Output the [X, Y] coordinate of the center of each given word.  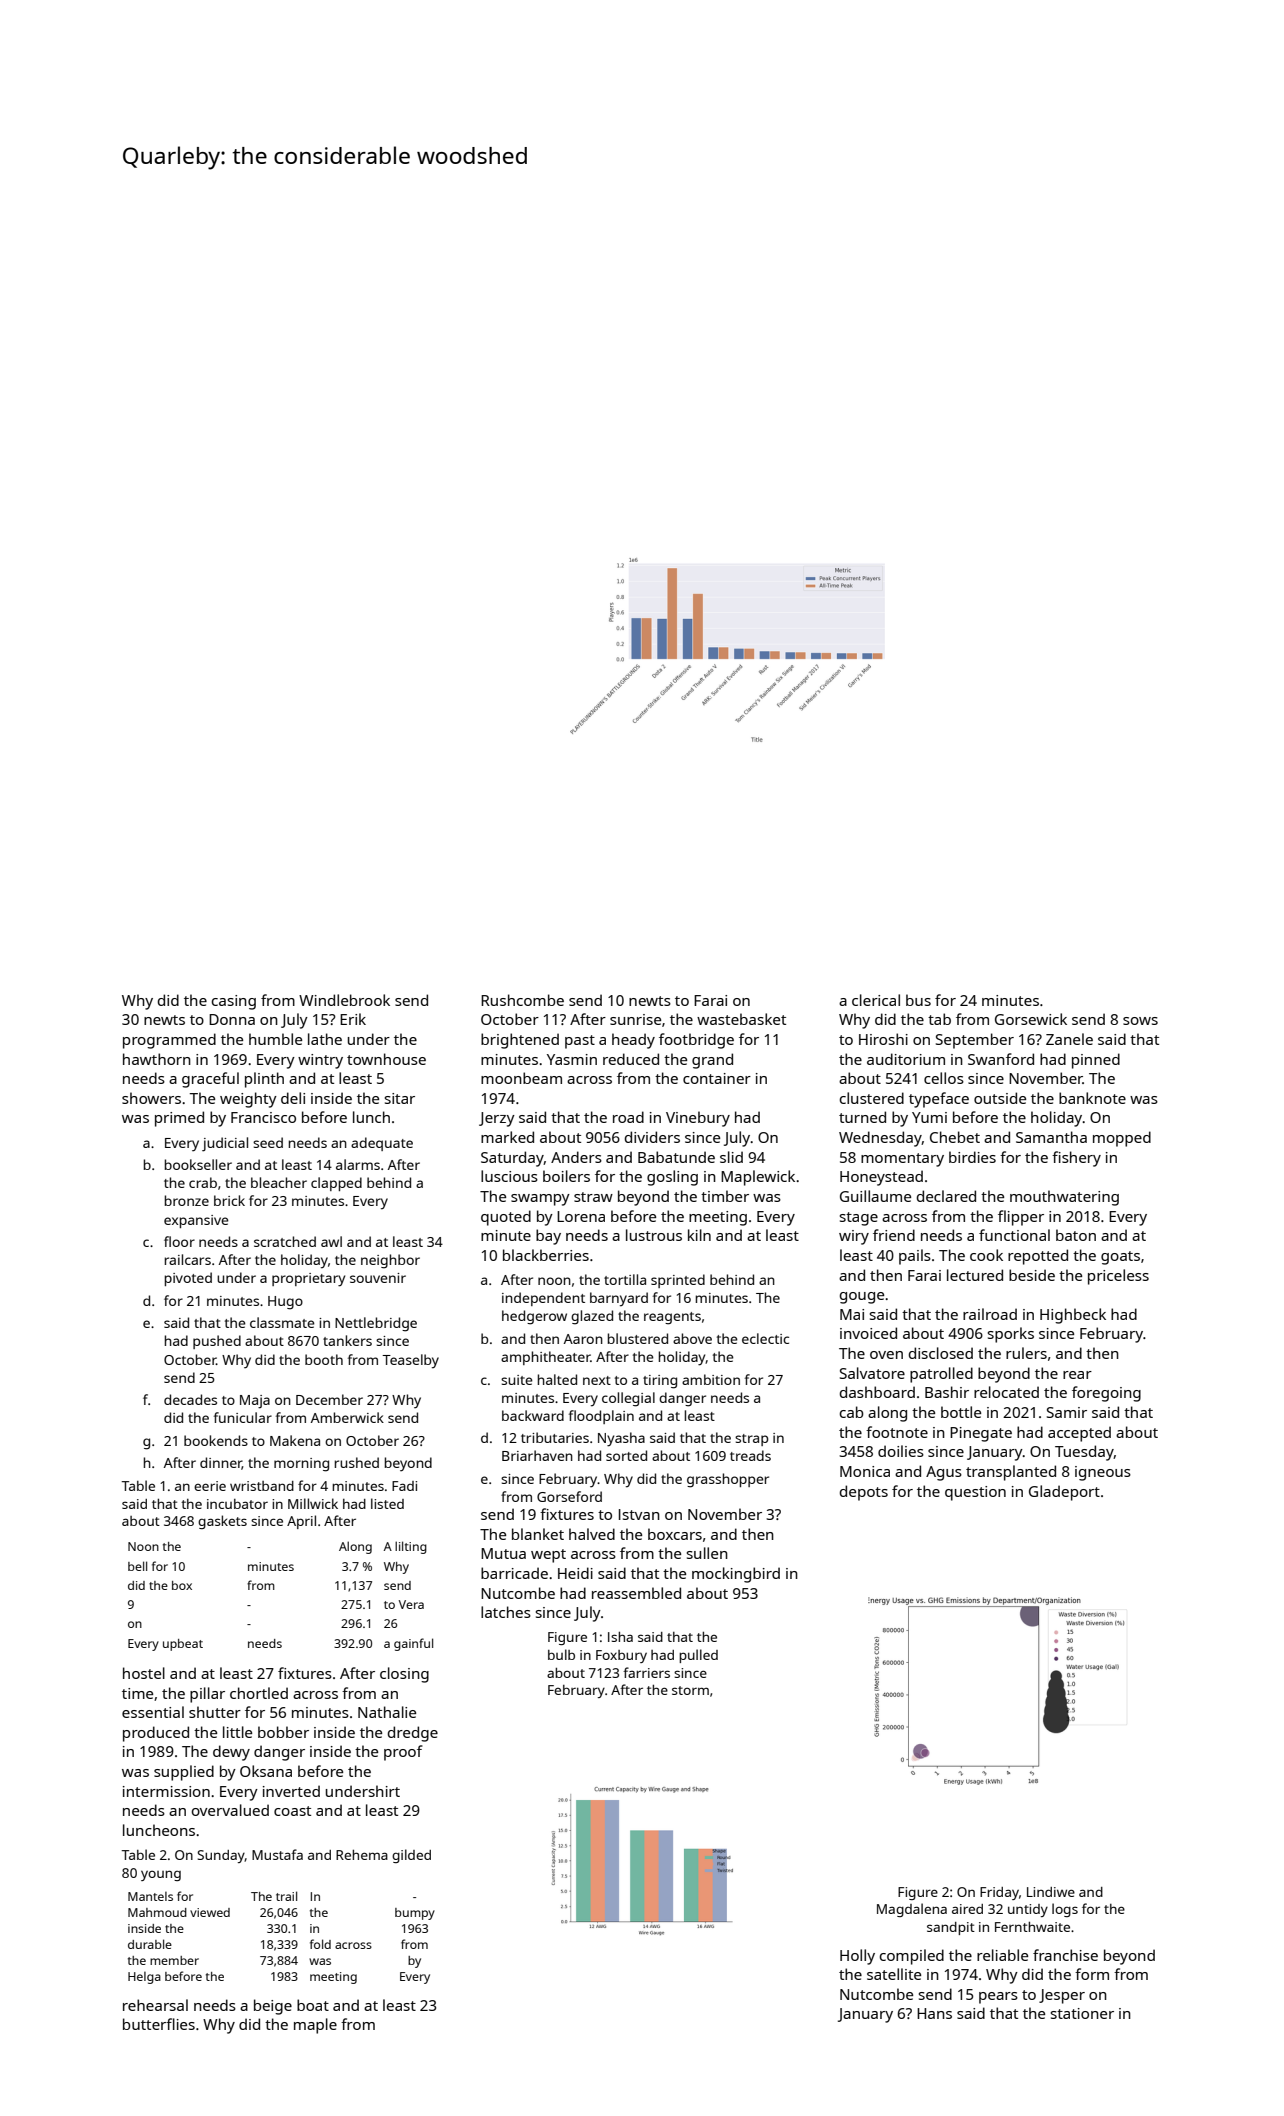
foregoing [1106, 1394]
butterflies [159, 2024]
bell [137, 1566]
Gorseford [569, 1496]
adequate [382, 1144]
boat [313, 2005]
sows [1140, 1021]
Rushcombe [522, 1000]
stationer [1082, 2013]
